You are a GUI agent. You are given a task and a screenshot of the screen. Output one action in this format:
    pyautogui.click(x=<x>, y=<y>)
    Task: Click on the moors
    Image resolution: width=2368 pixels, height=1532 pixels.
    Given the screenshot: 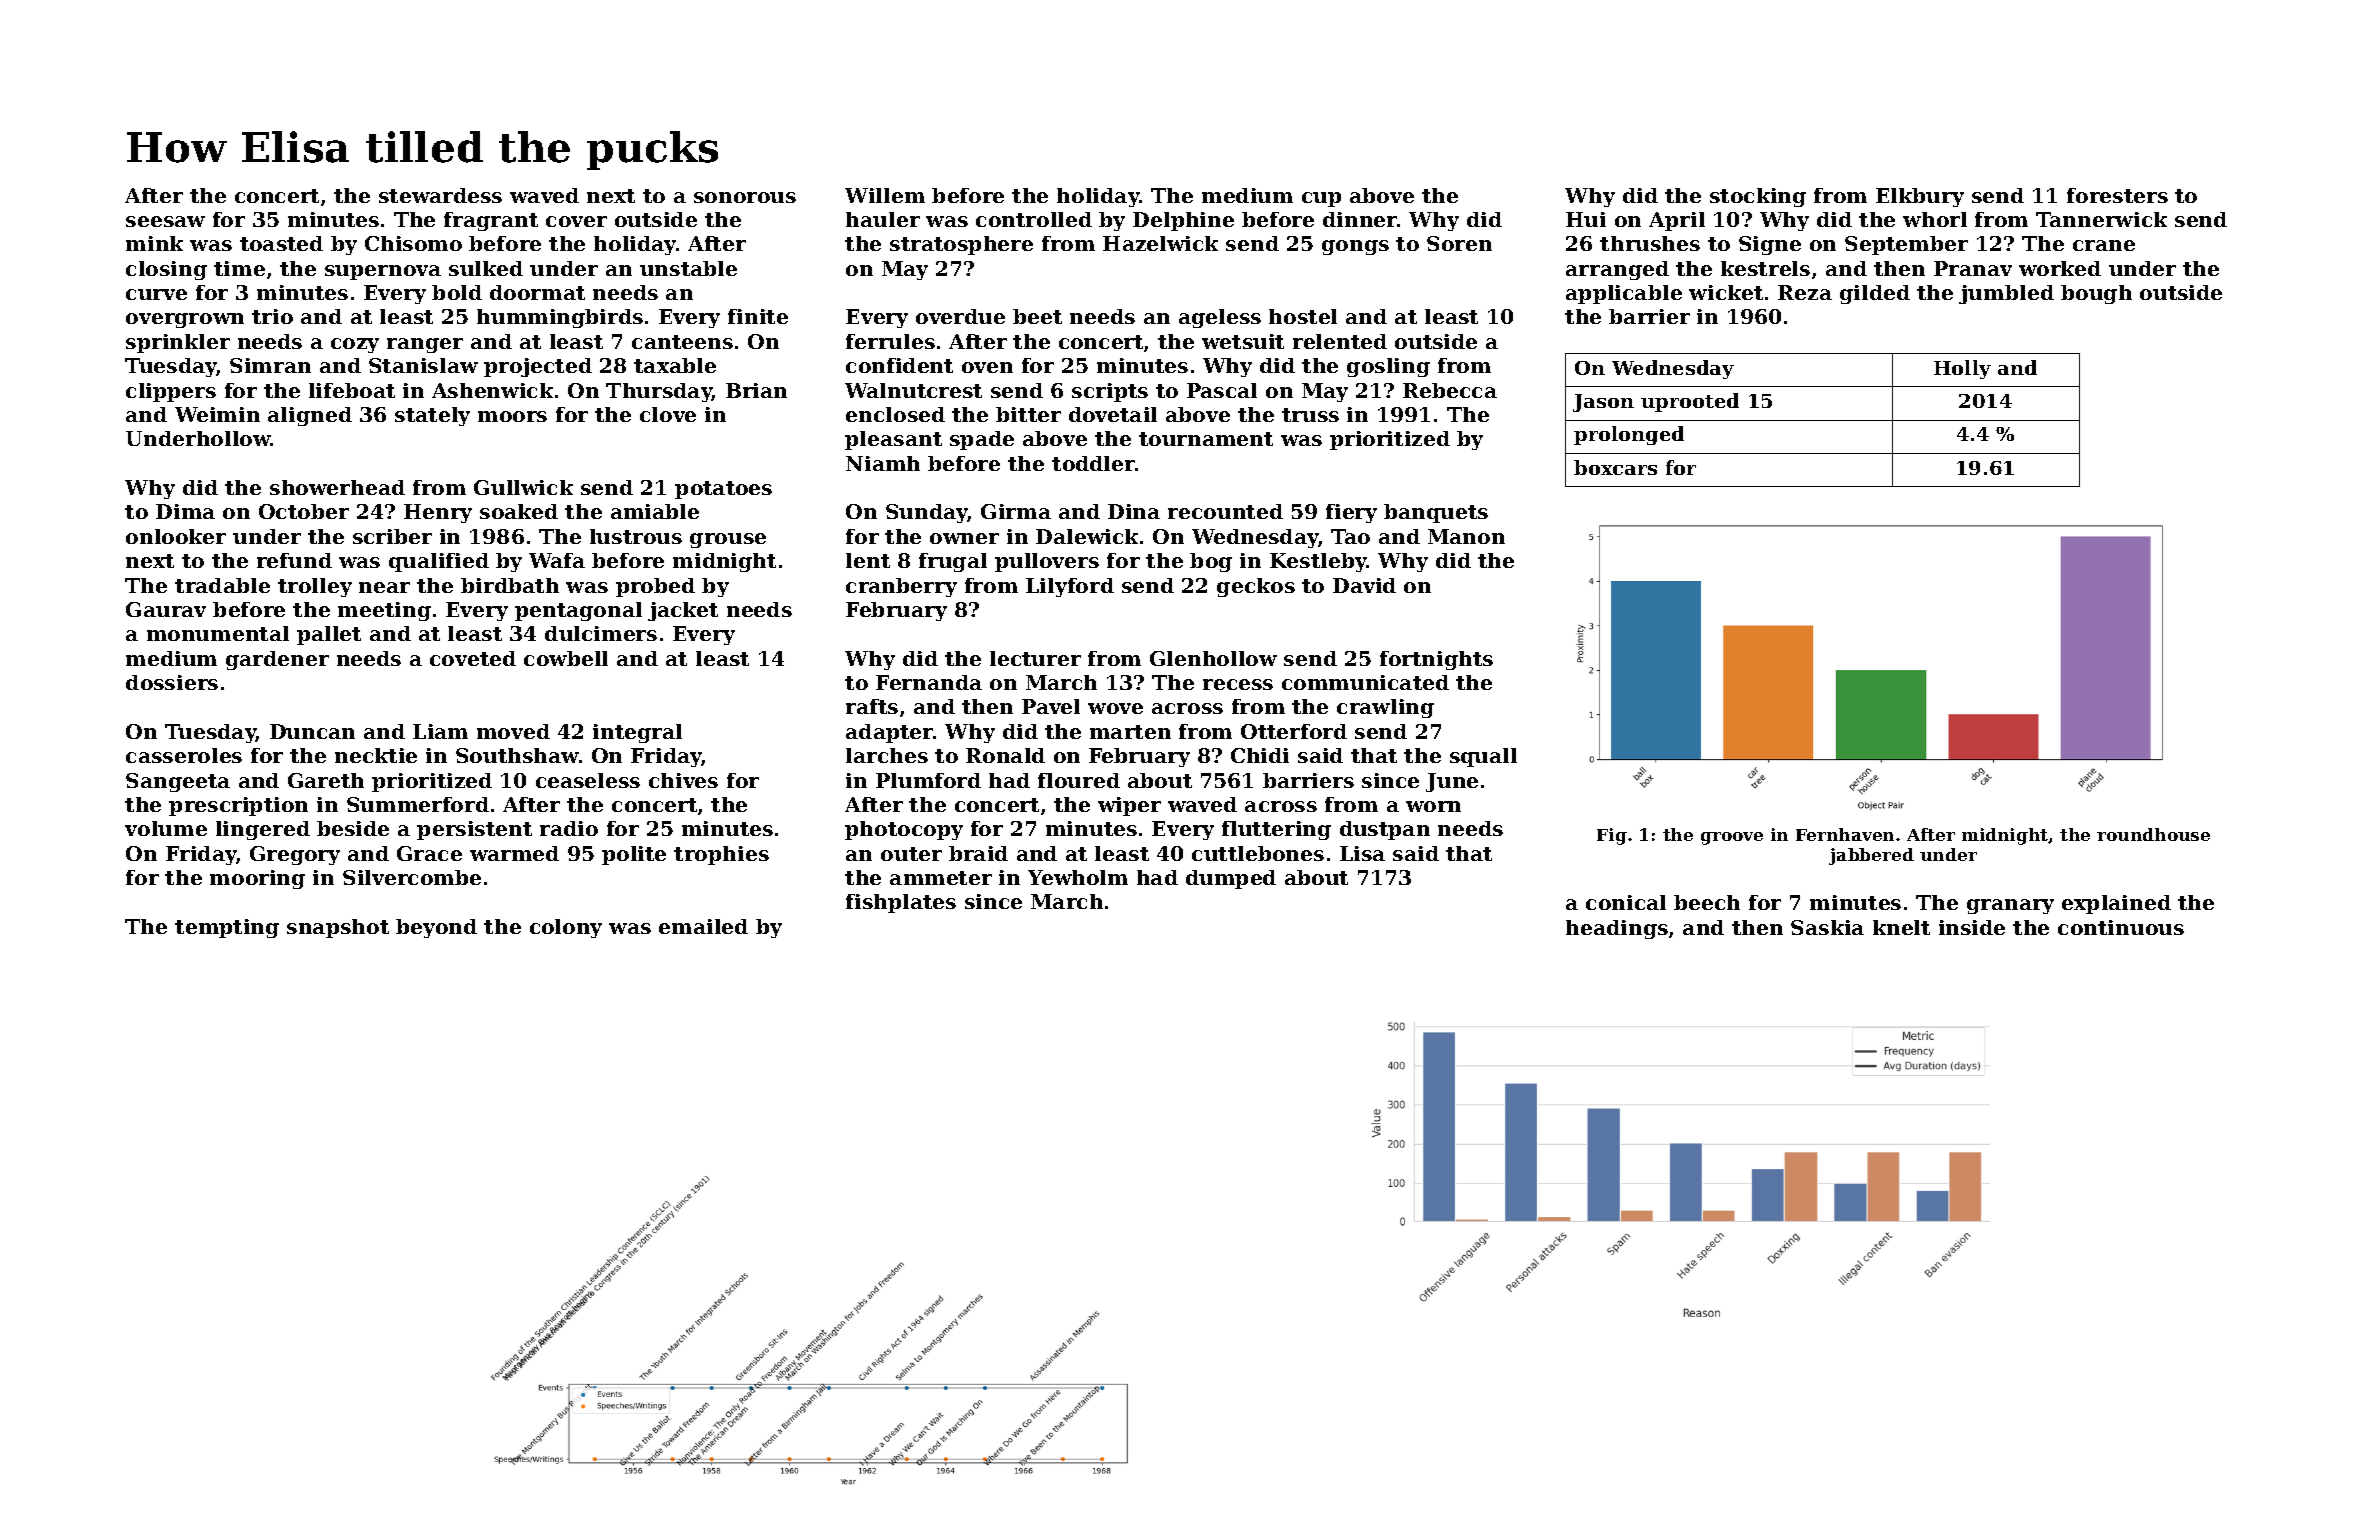 What is the action you would take?
    pyautogui.click(x=512, y=416)
